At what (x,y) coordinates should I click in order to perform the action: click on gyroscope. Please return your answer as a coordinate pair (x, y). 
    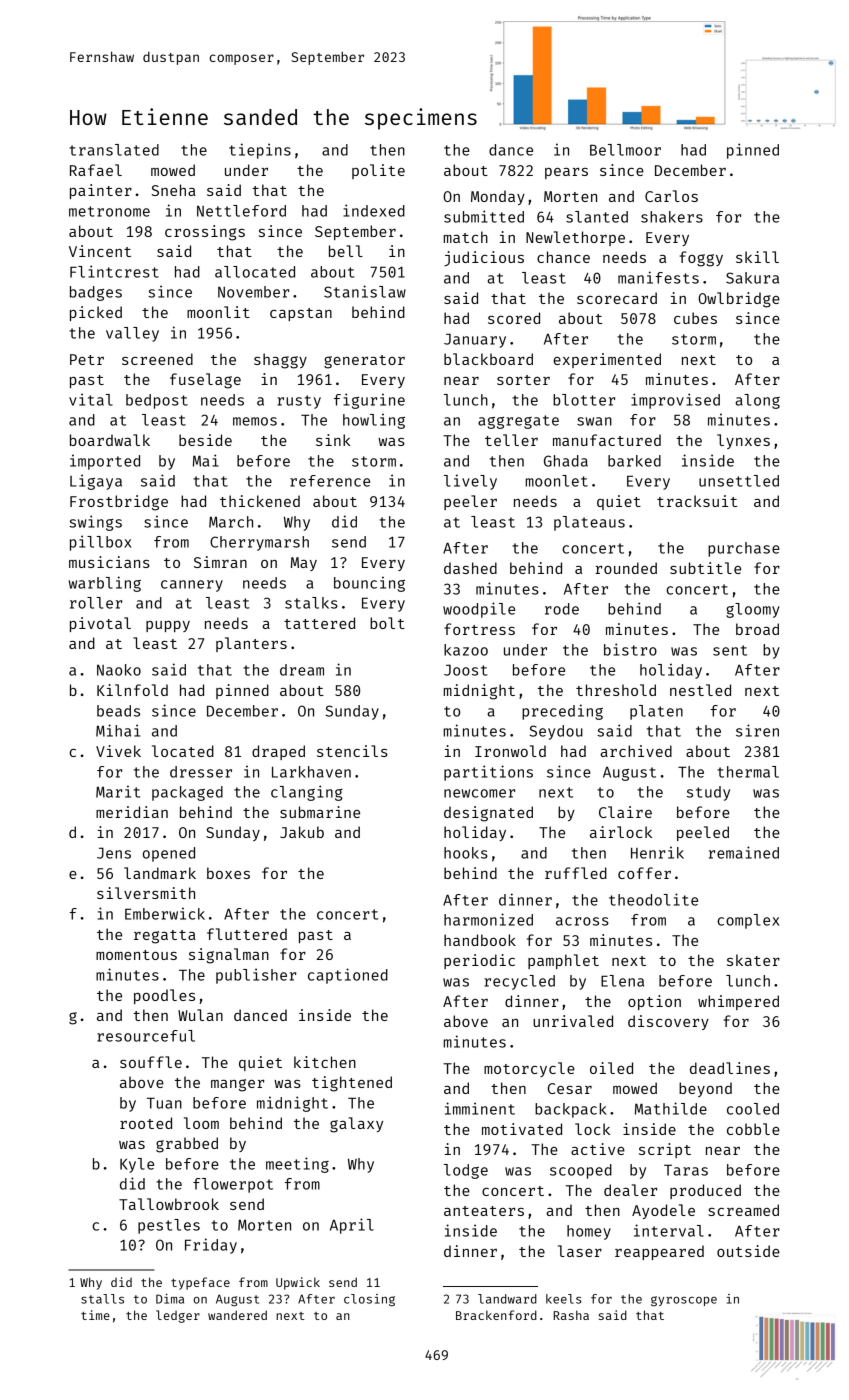
    Looking at the image, I should click on (684, 1301).
